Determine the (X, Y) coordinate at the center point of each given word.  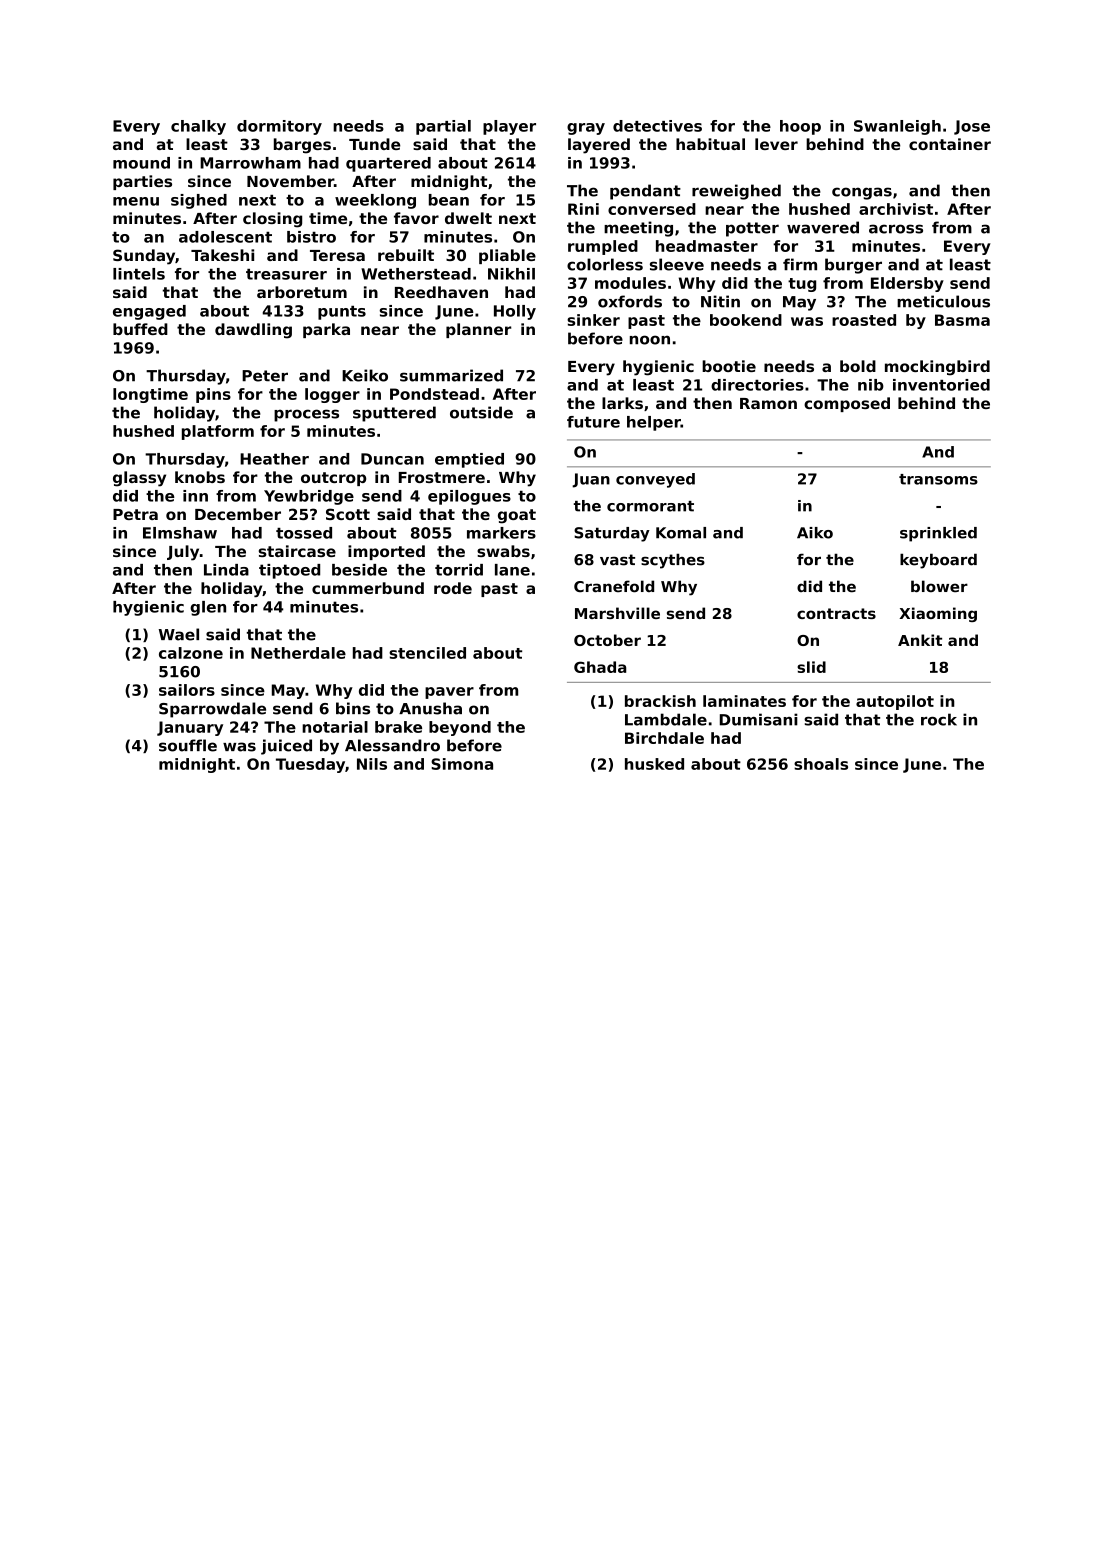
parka (326, 330)
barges (302, 146)
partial (443, 127)
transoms (938, 479)
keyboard (938, 561)
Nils (372, 764)
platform (218, 432)
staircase (297, 551)
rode (453, 588)
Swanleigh (897, 127)
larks (622, 403)
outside (481, 412)
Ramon (768, 403)
